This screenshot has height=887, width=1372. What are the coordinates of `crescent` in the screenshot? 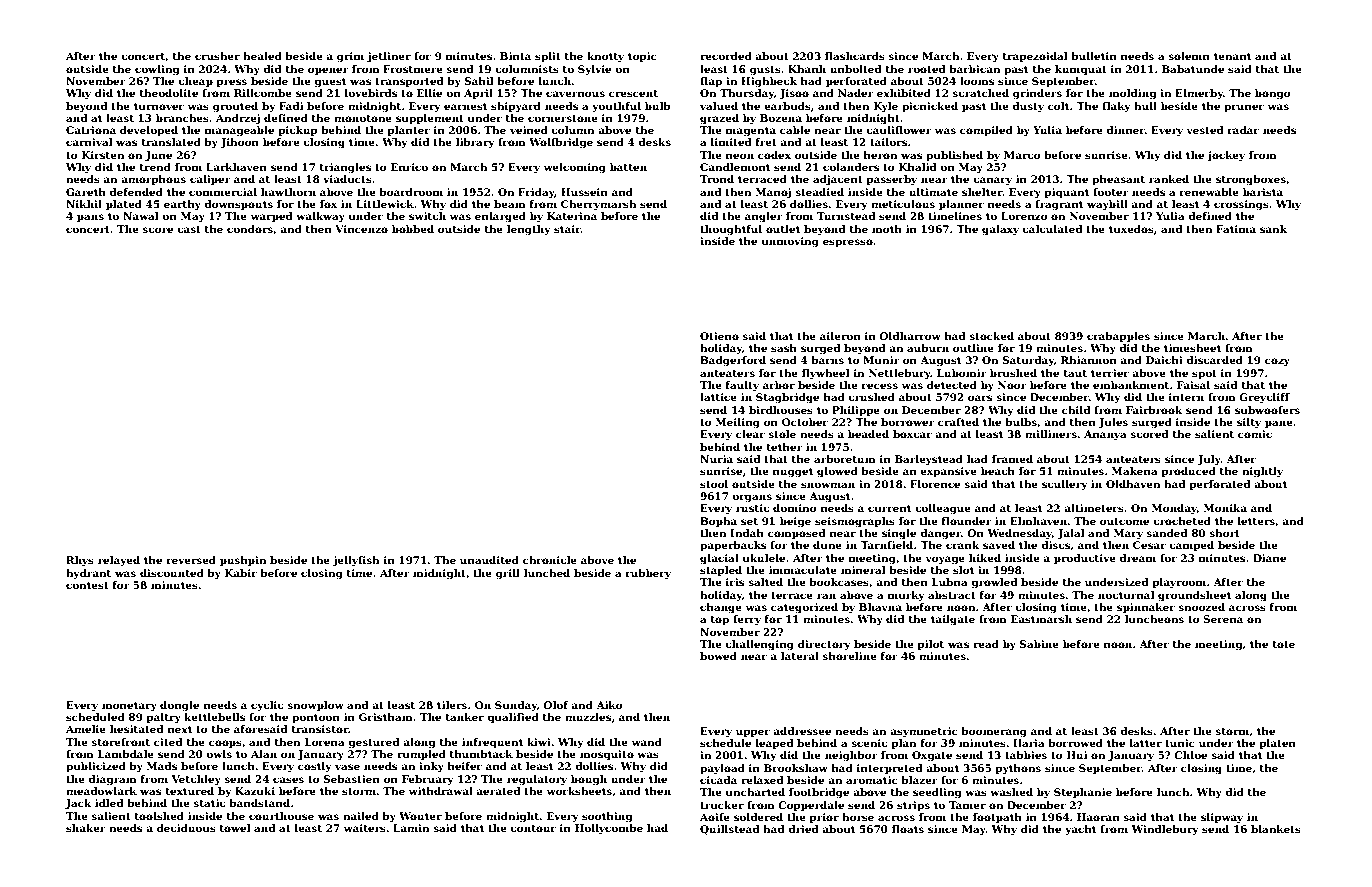 It's located at (633, 93).
